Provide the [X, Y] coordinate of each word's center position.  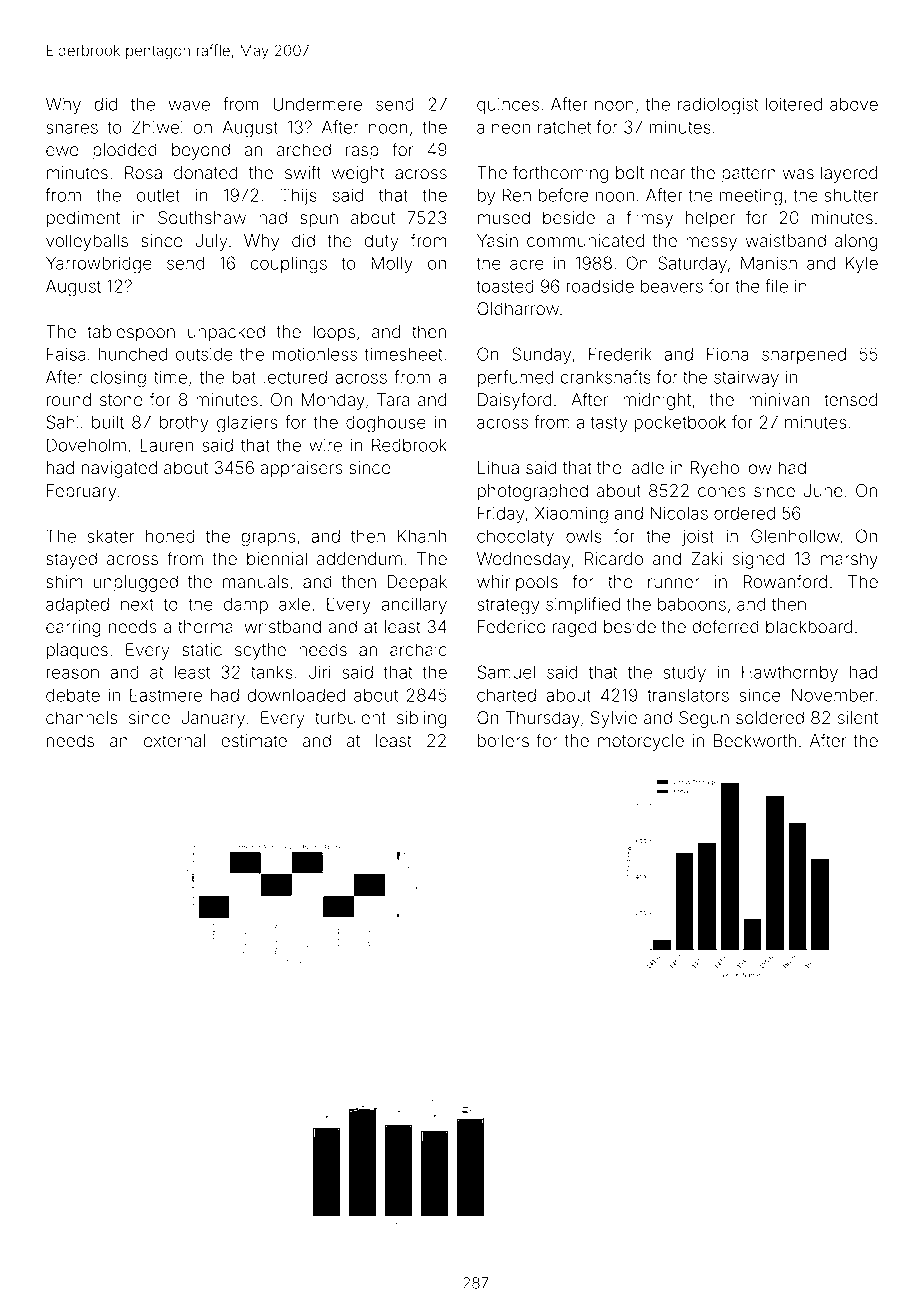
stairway [746, 378]
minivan [779, 400]
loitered [794, 104]
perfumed [516, 378]
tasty [609, 424]
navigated [119, 469]
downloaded [296, 695]
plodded [125, 151]
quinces [508, 106]
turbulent [350, 718]
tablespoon [131, 333]
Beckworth [755, 741]
